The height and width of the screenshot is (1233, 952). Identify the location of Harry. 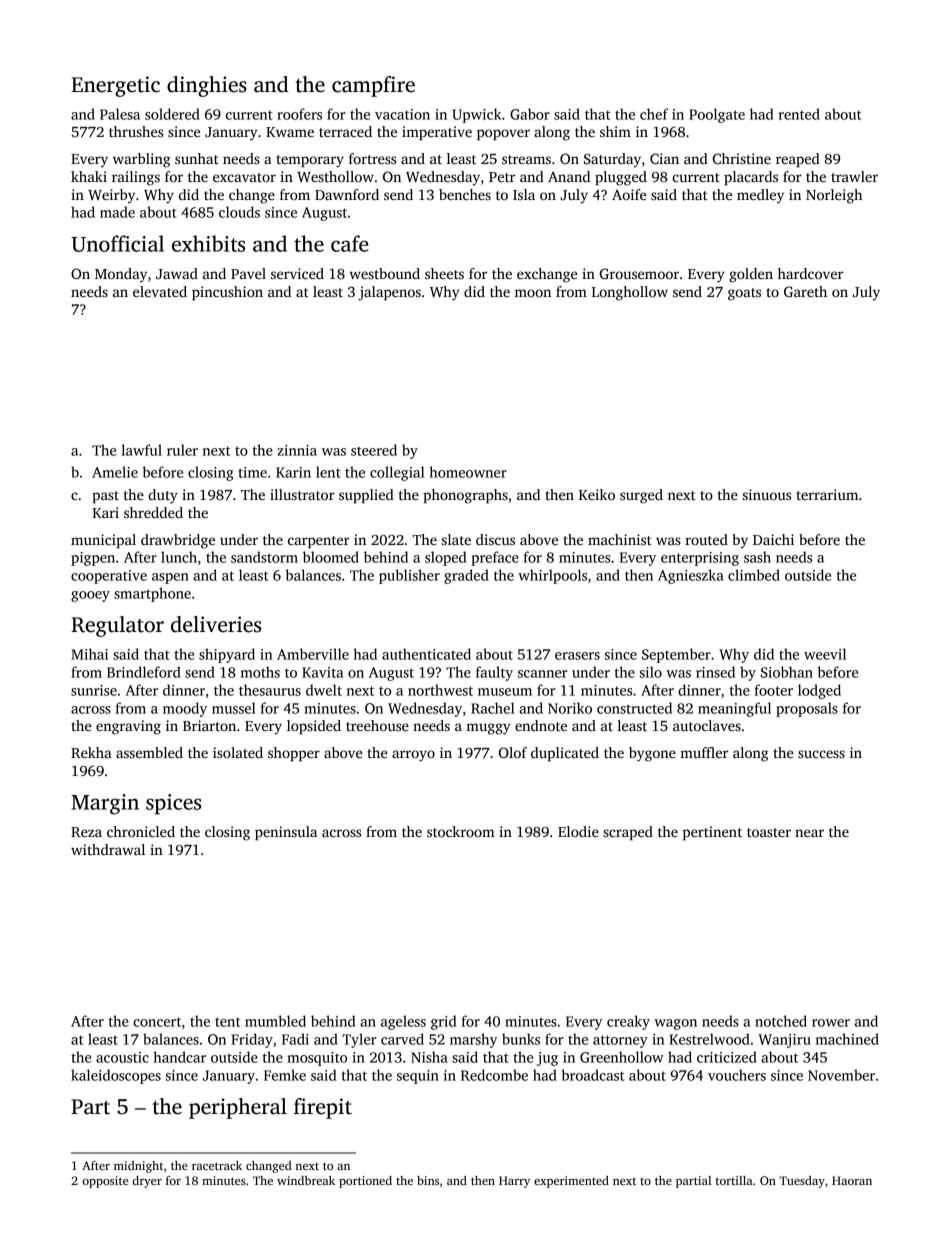
(514, 1182).
